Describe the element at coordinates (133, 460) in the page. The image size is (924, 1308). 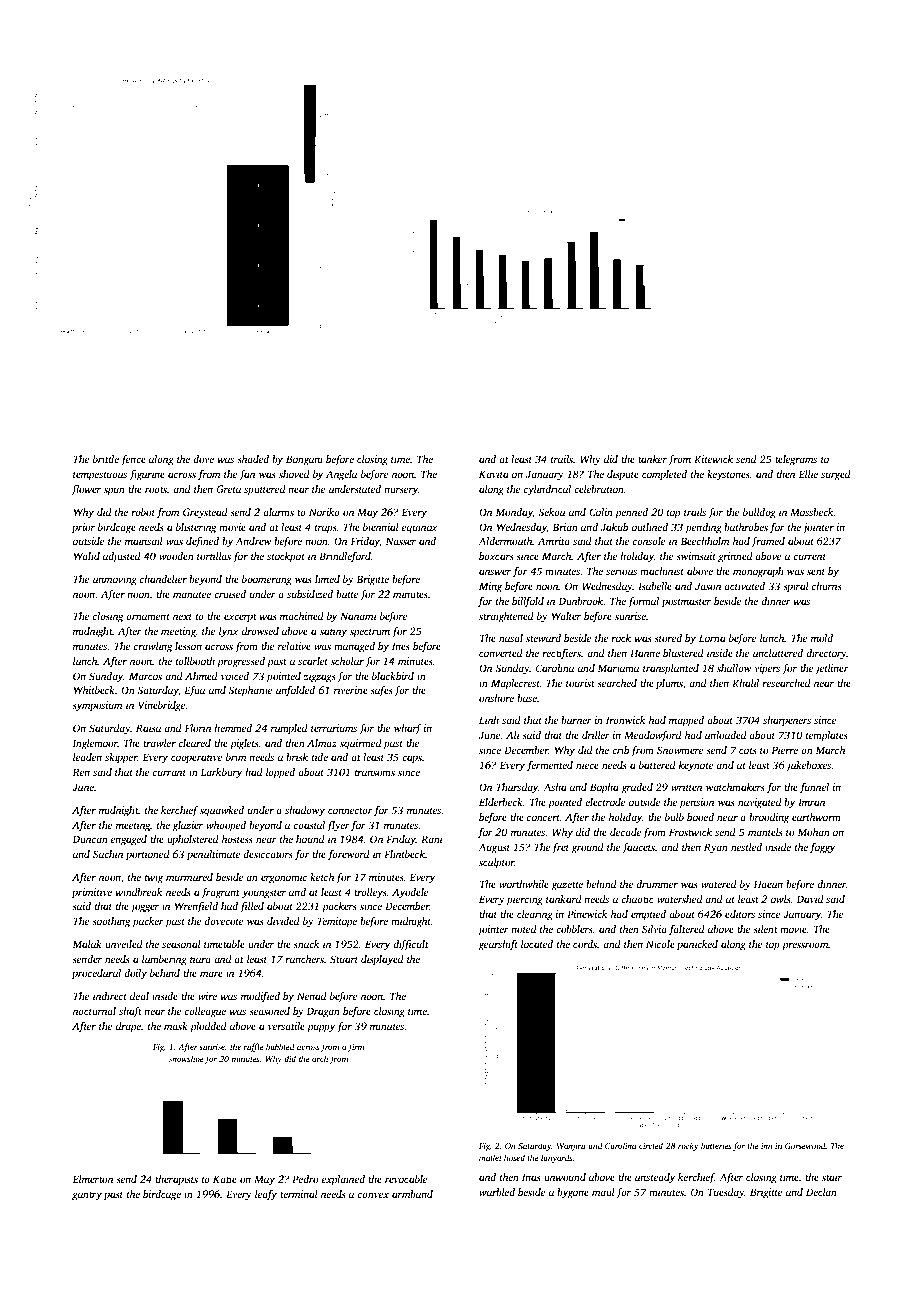
I see `fence` at that location.
